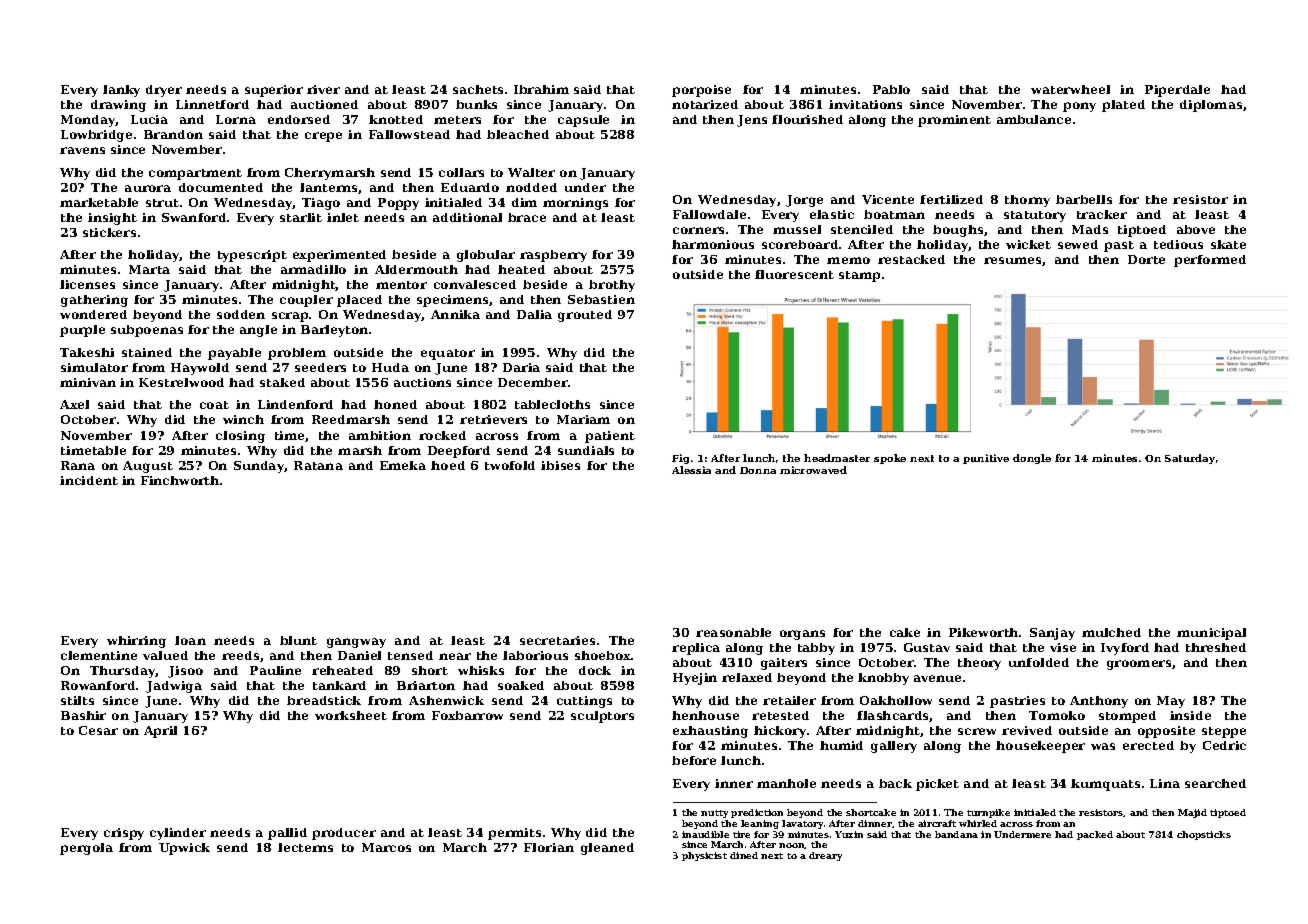  I want to click on organs, so click(802, 635).
